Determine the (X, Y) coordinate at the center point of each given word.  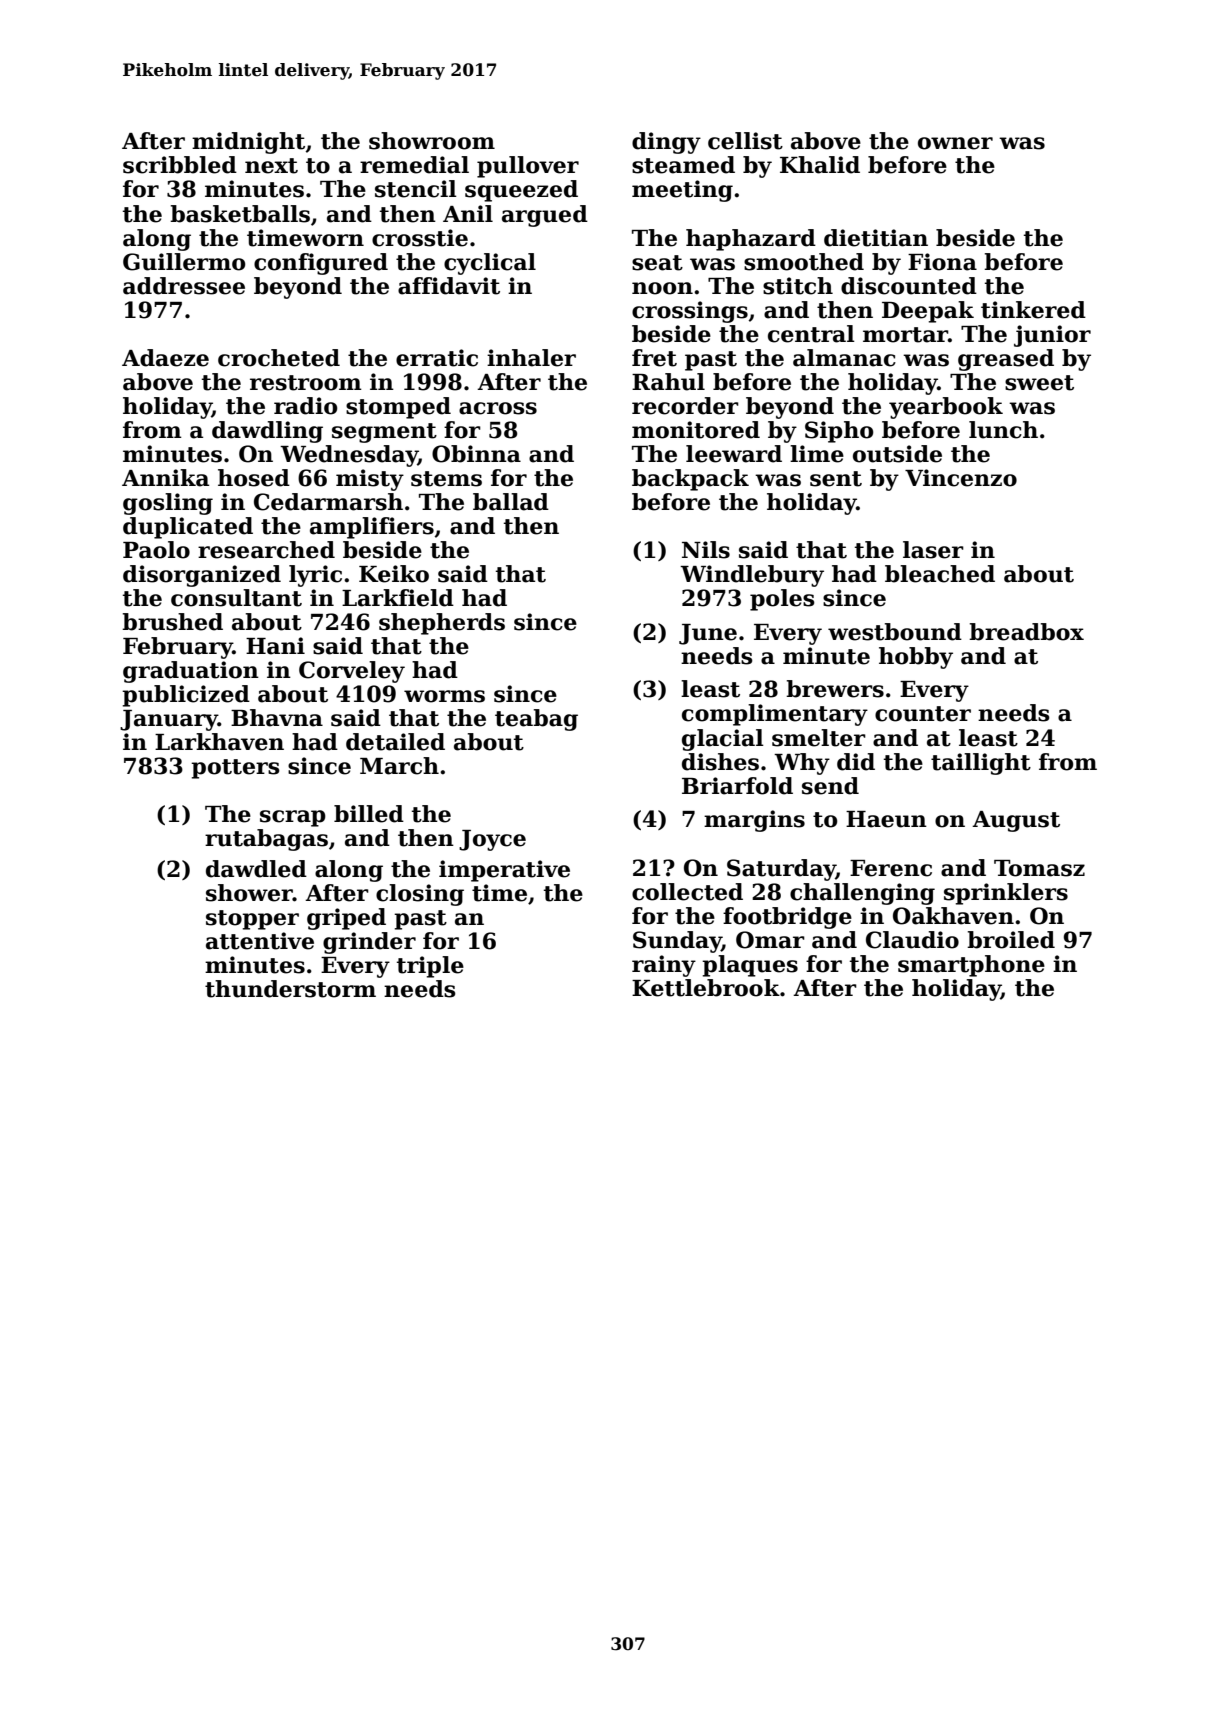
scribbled (180, 165)
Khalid (820, 165)
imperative (504, 871)
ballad (511, 502)
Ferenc (891, 868)
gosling (168, 504)
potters (235, 769)
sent (836, 479)
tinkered (1033, 310)
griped (346, 919)
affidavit (449, 286)
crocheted (279, 358)
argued (545, 216)
